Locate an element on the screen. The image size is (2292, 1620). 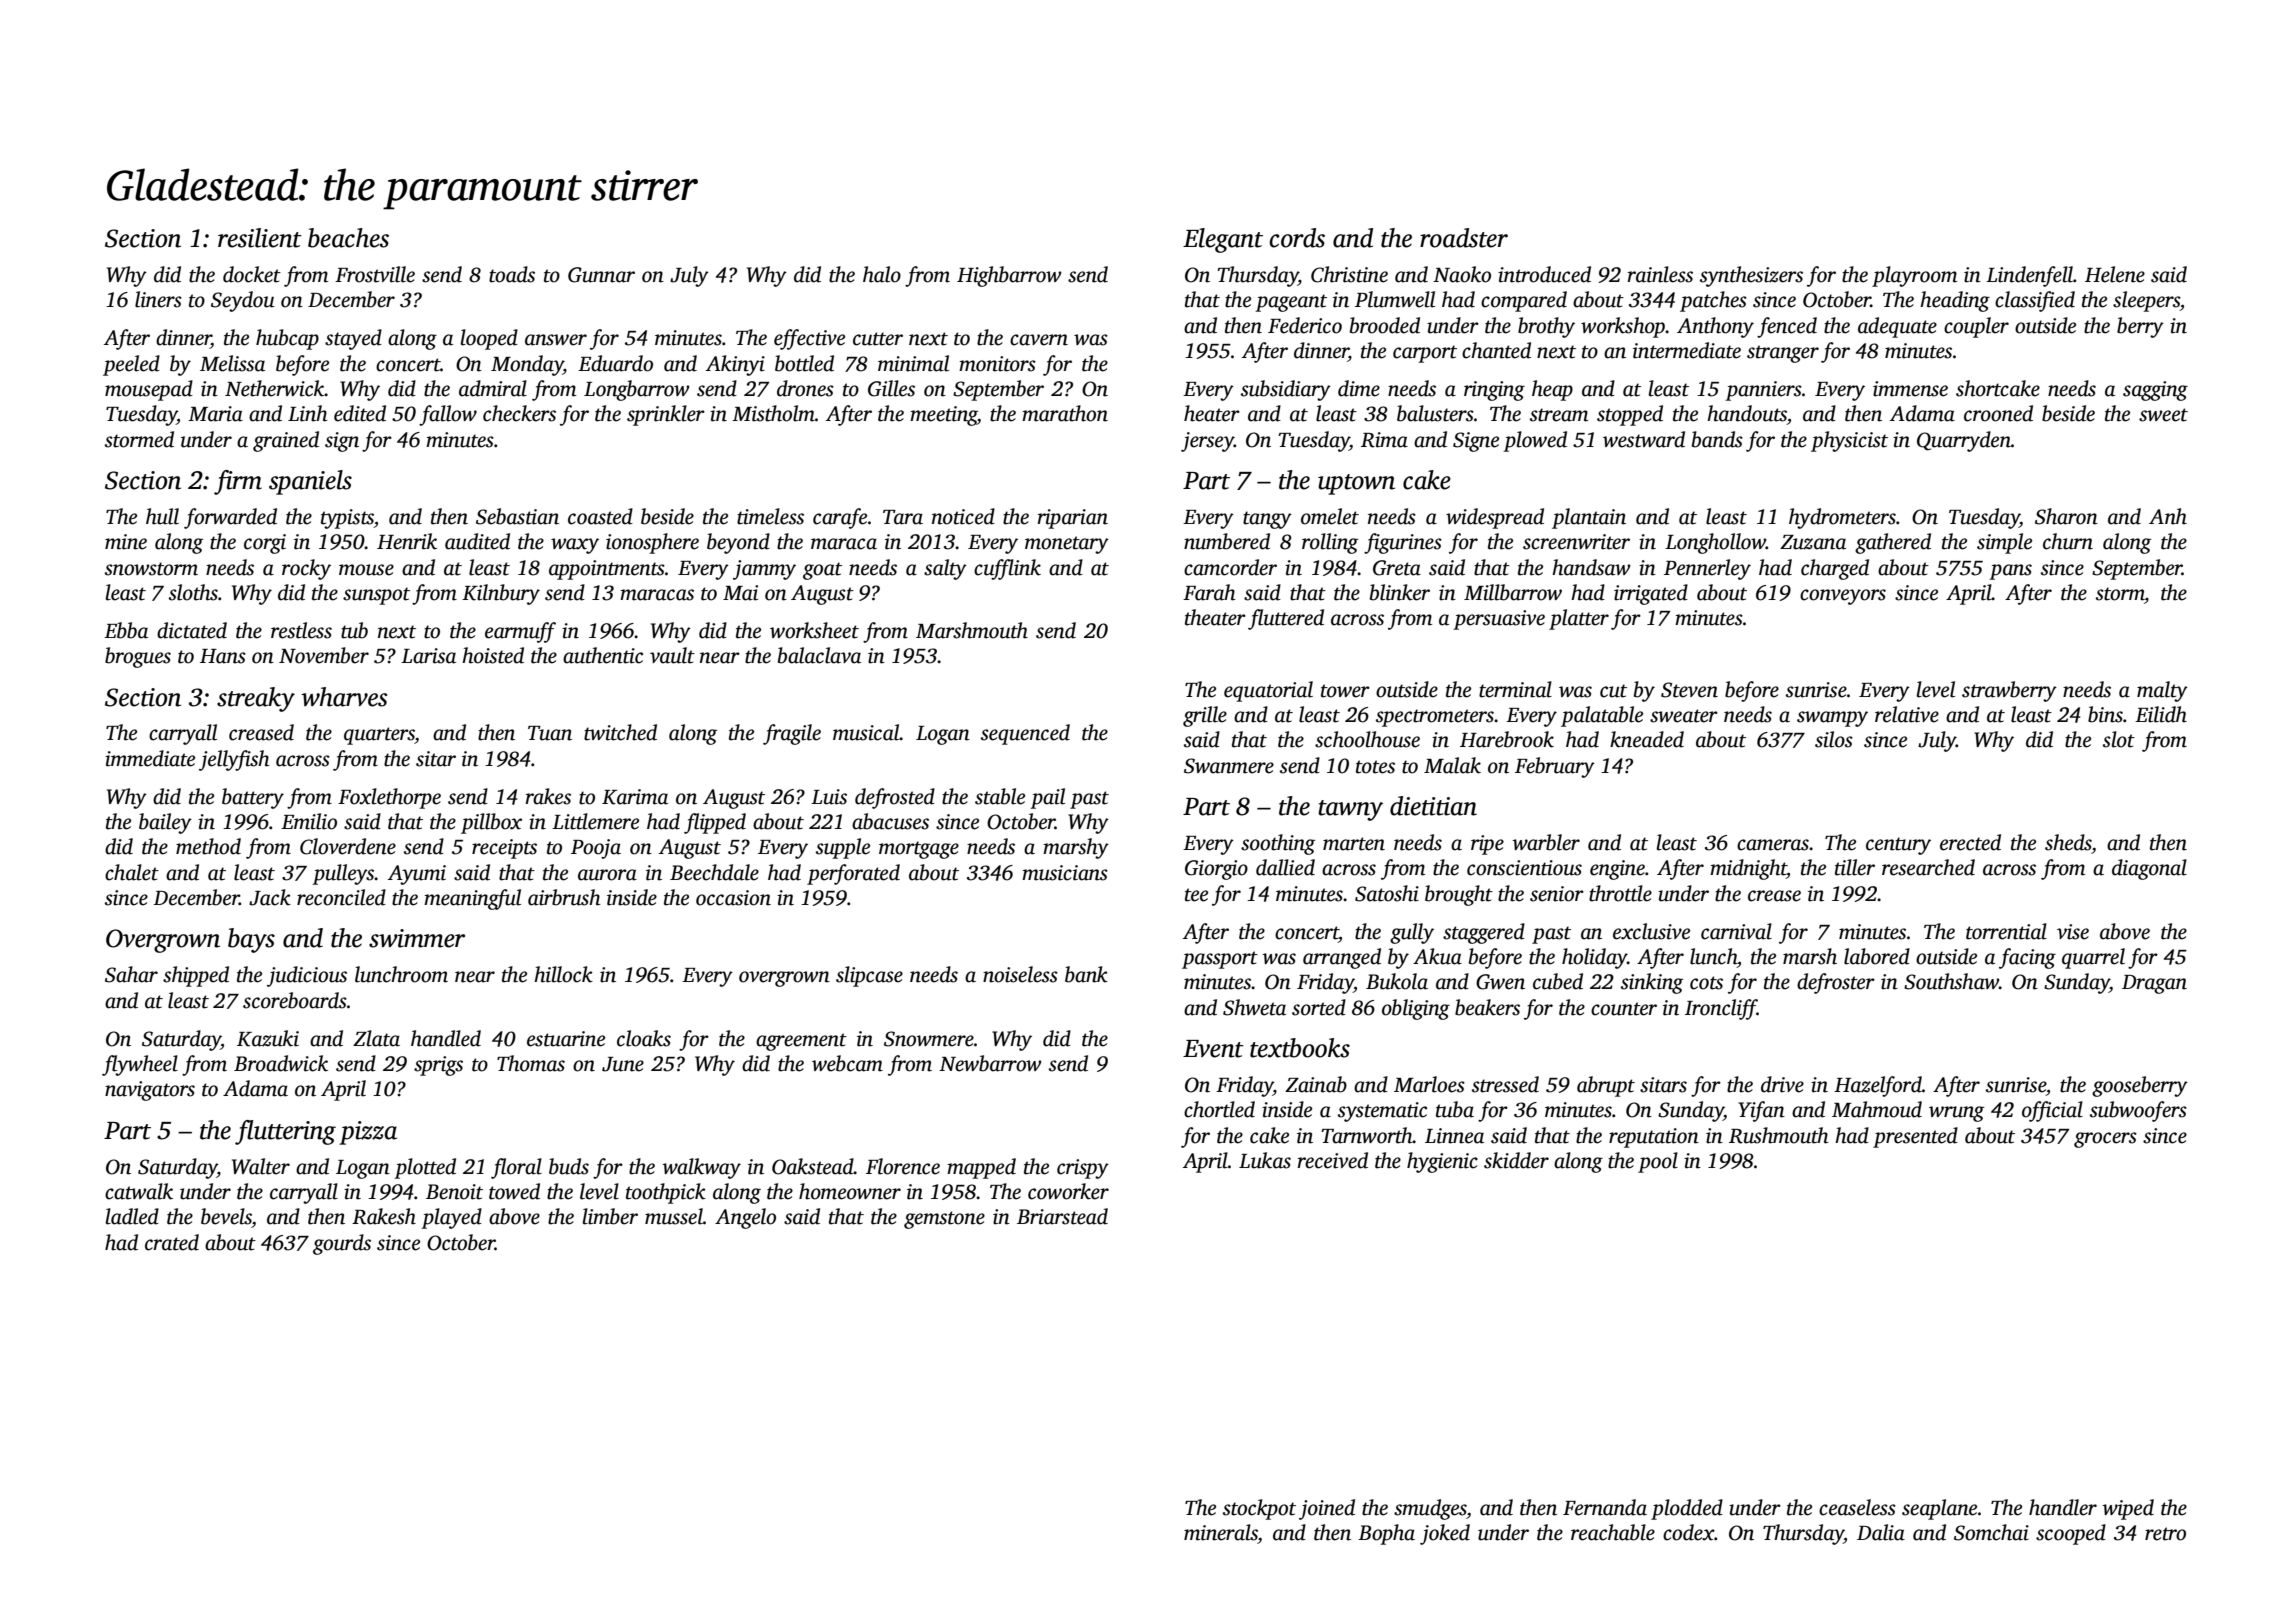
Elegant is located at coordinates (1223, 240).
